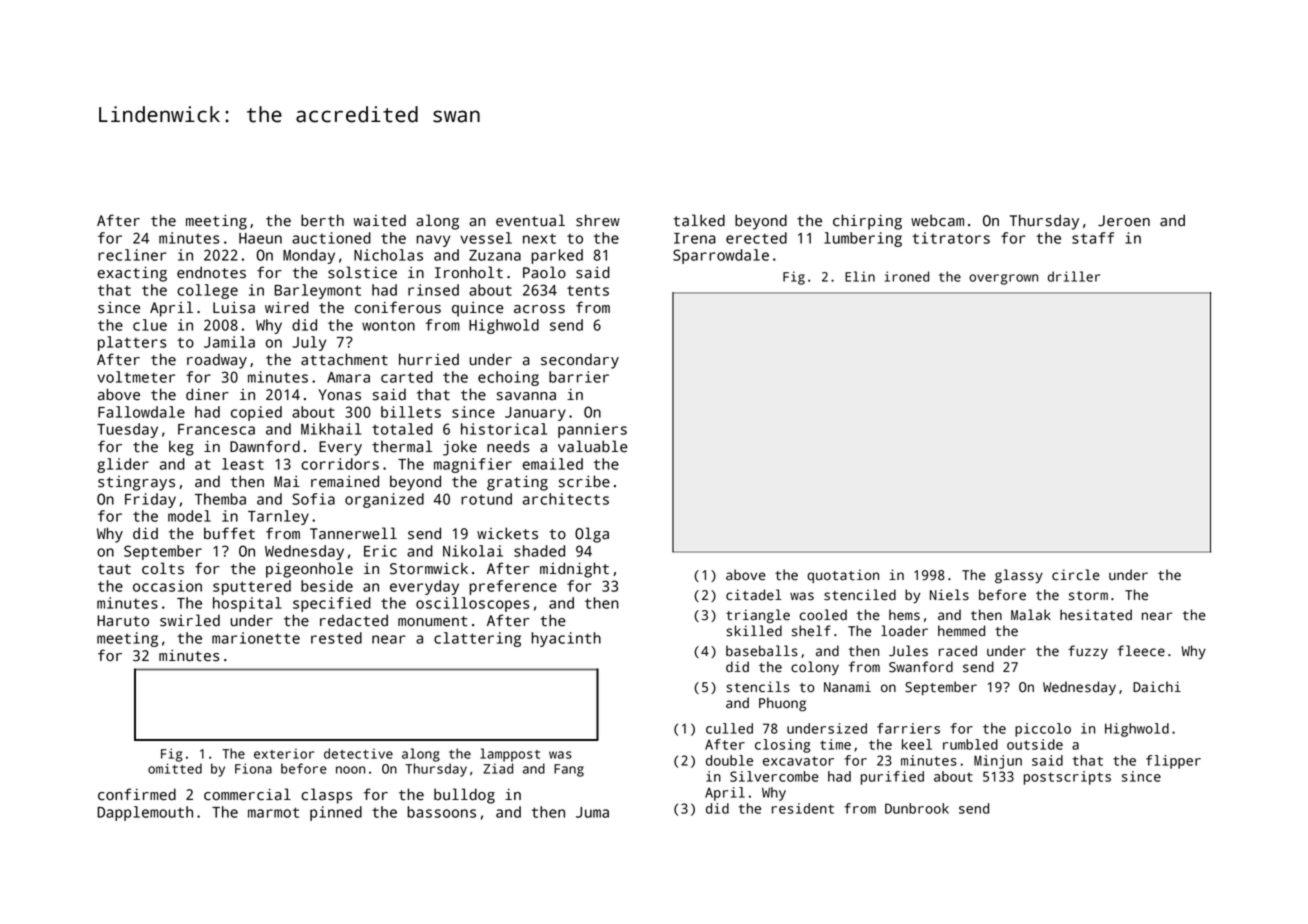 This screenshot has width=1308, height=924. I want to click on Zuzana, so click(495, 255).
